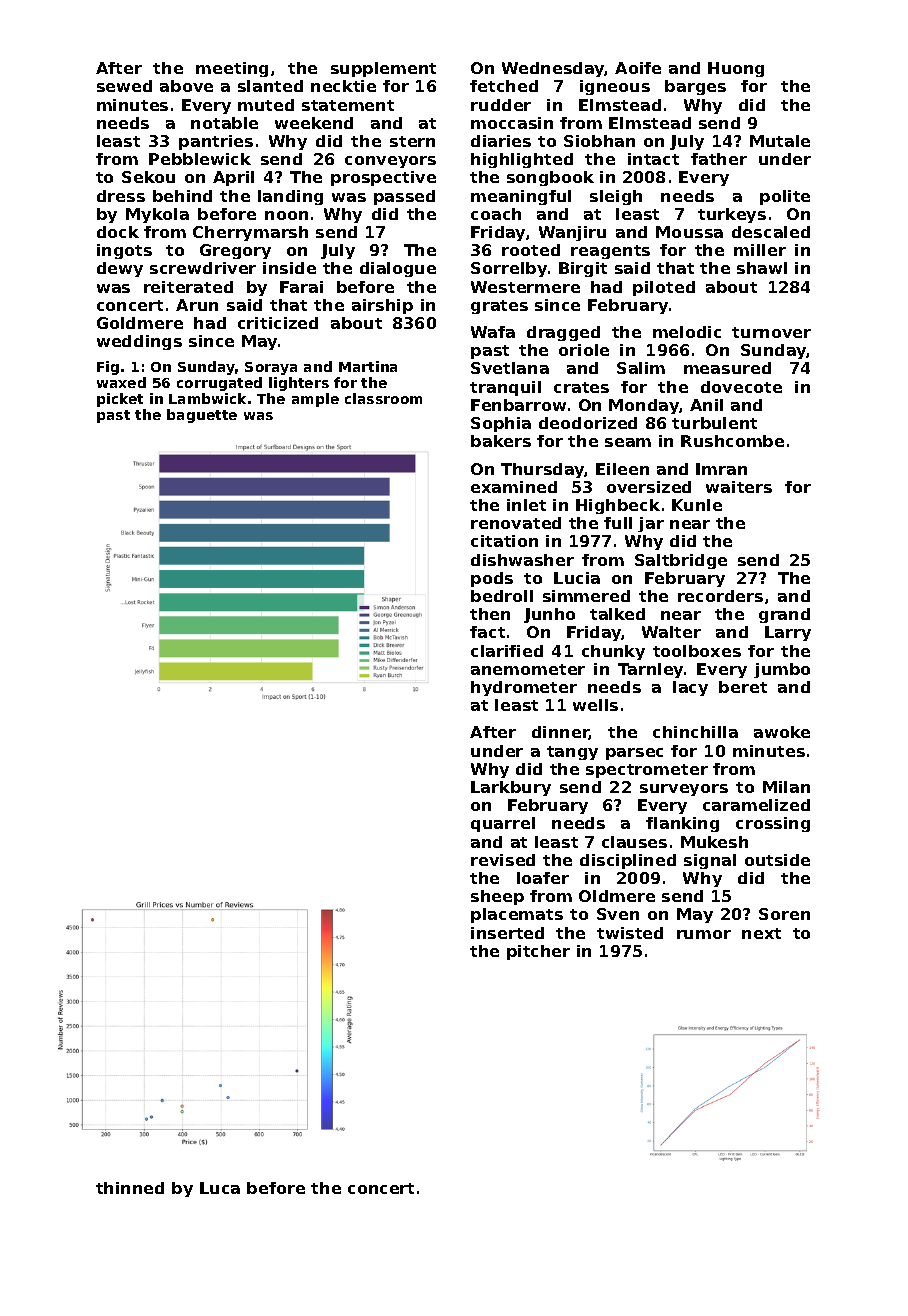 Image resolution: width=908 pixels, height=1316 pixels. What do you see at coordinates (732, 441) in the image?
I see `Rushcombe` at bounding box center [732, 441].
